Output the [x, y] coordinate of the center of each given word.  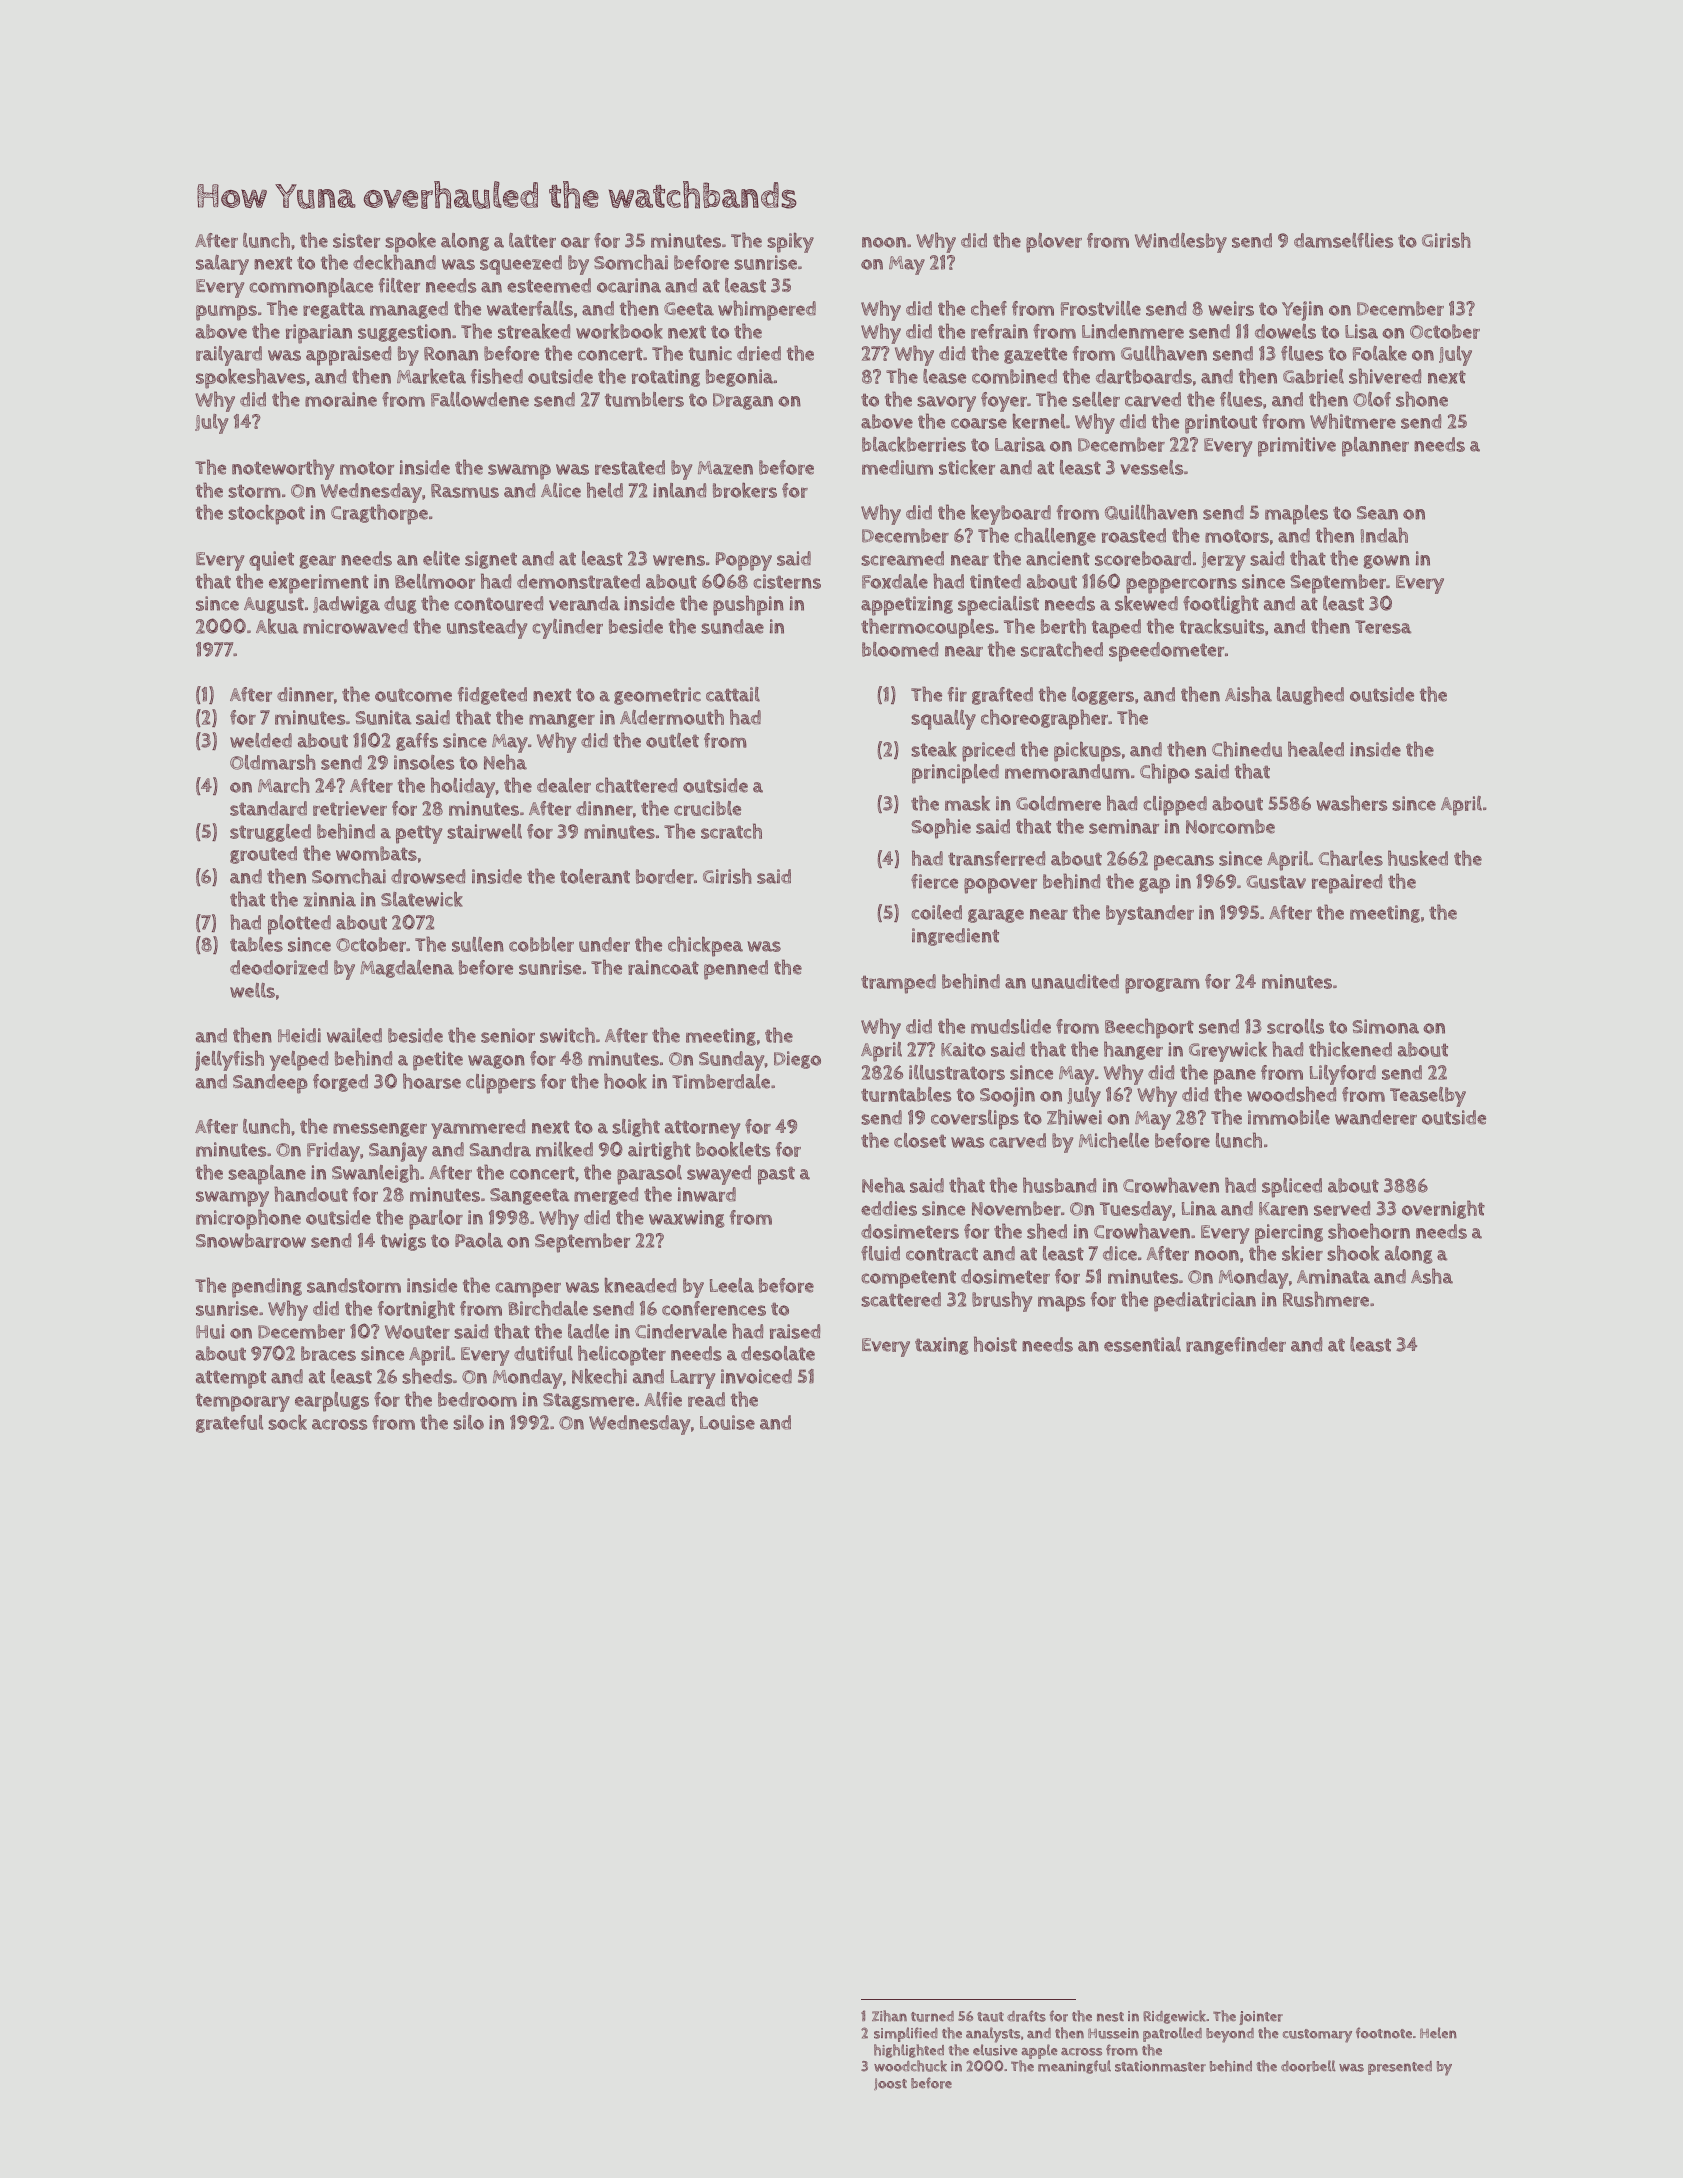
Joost [890, 2084]
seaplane [267, 1175]
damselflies [1343, 240]
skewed [1146, 603]
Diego [797, 1060]
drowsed [428, 876]
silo [468, 1422]
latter [532, 240]
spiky [790, 242]
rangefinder [1236, 1346]
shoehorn [1369, 1231]
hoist [995, 1344]
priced [988, 752]
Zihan [889, 2016]
